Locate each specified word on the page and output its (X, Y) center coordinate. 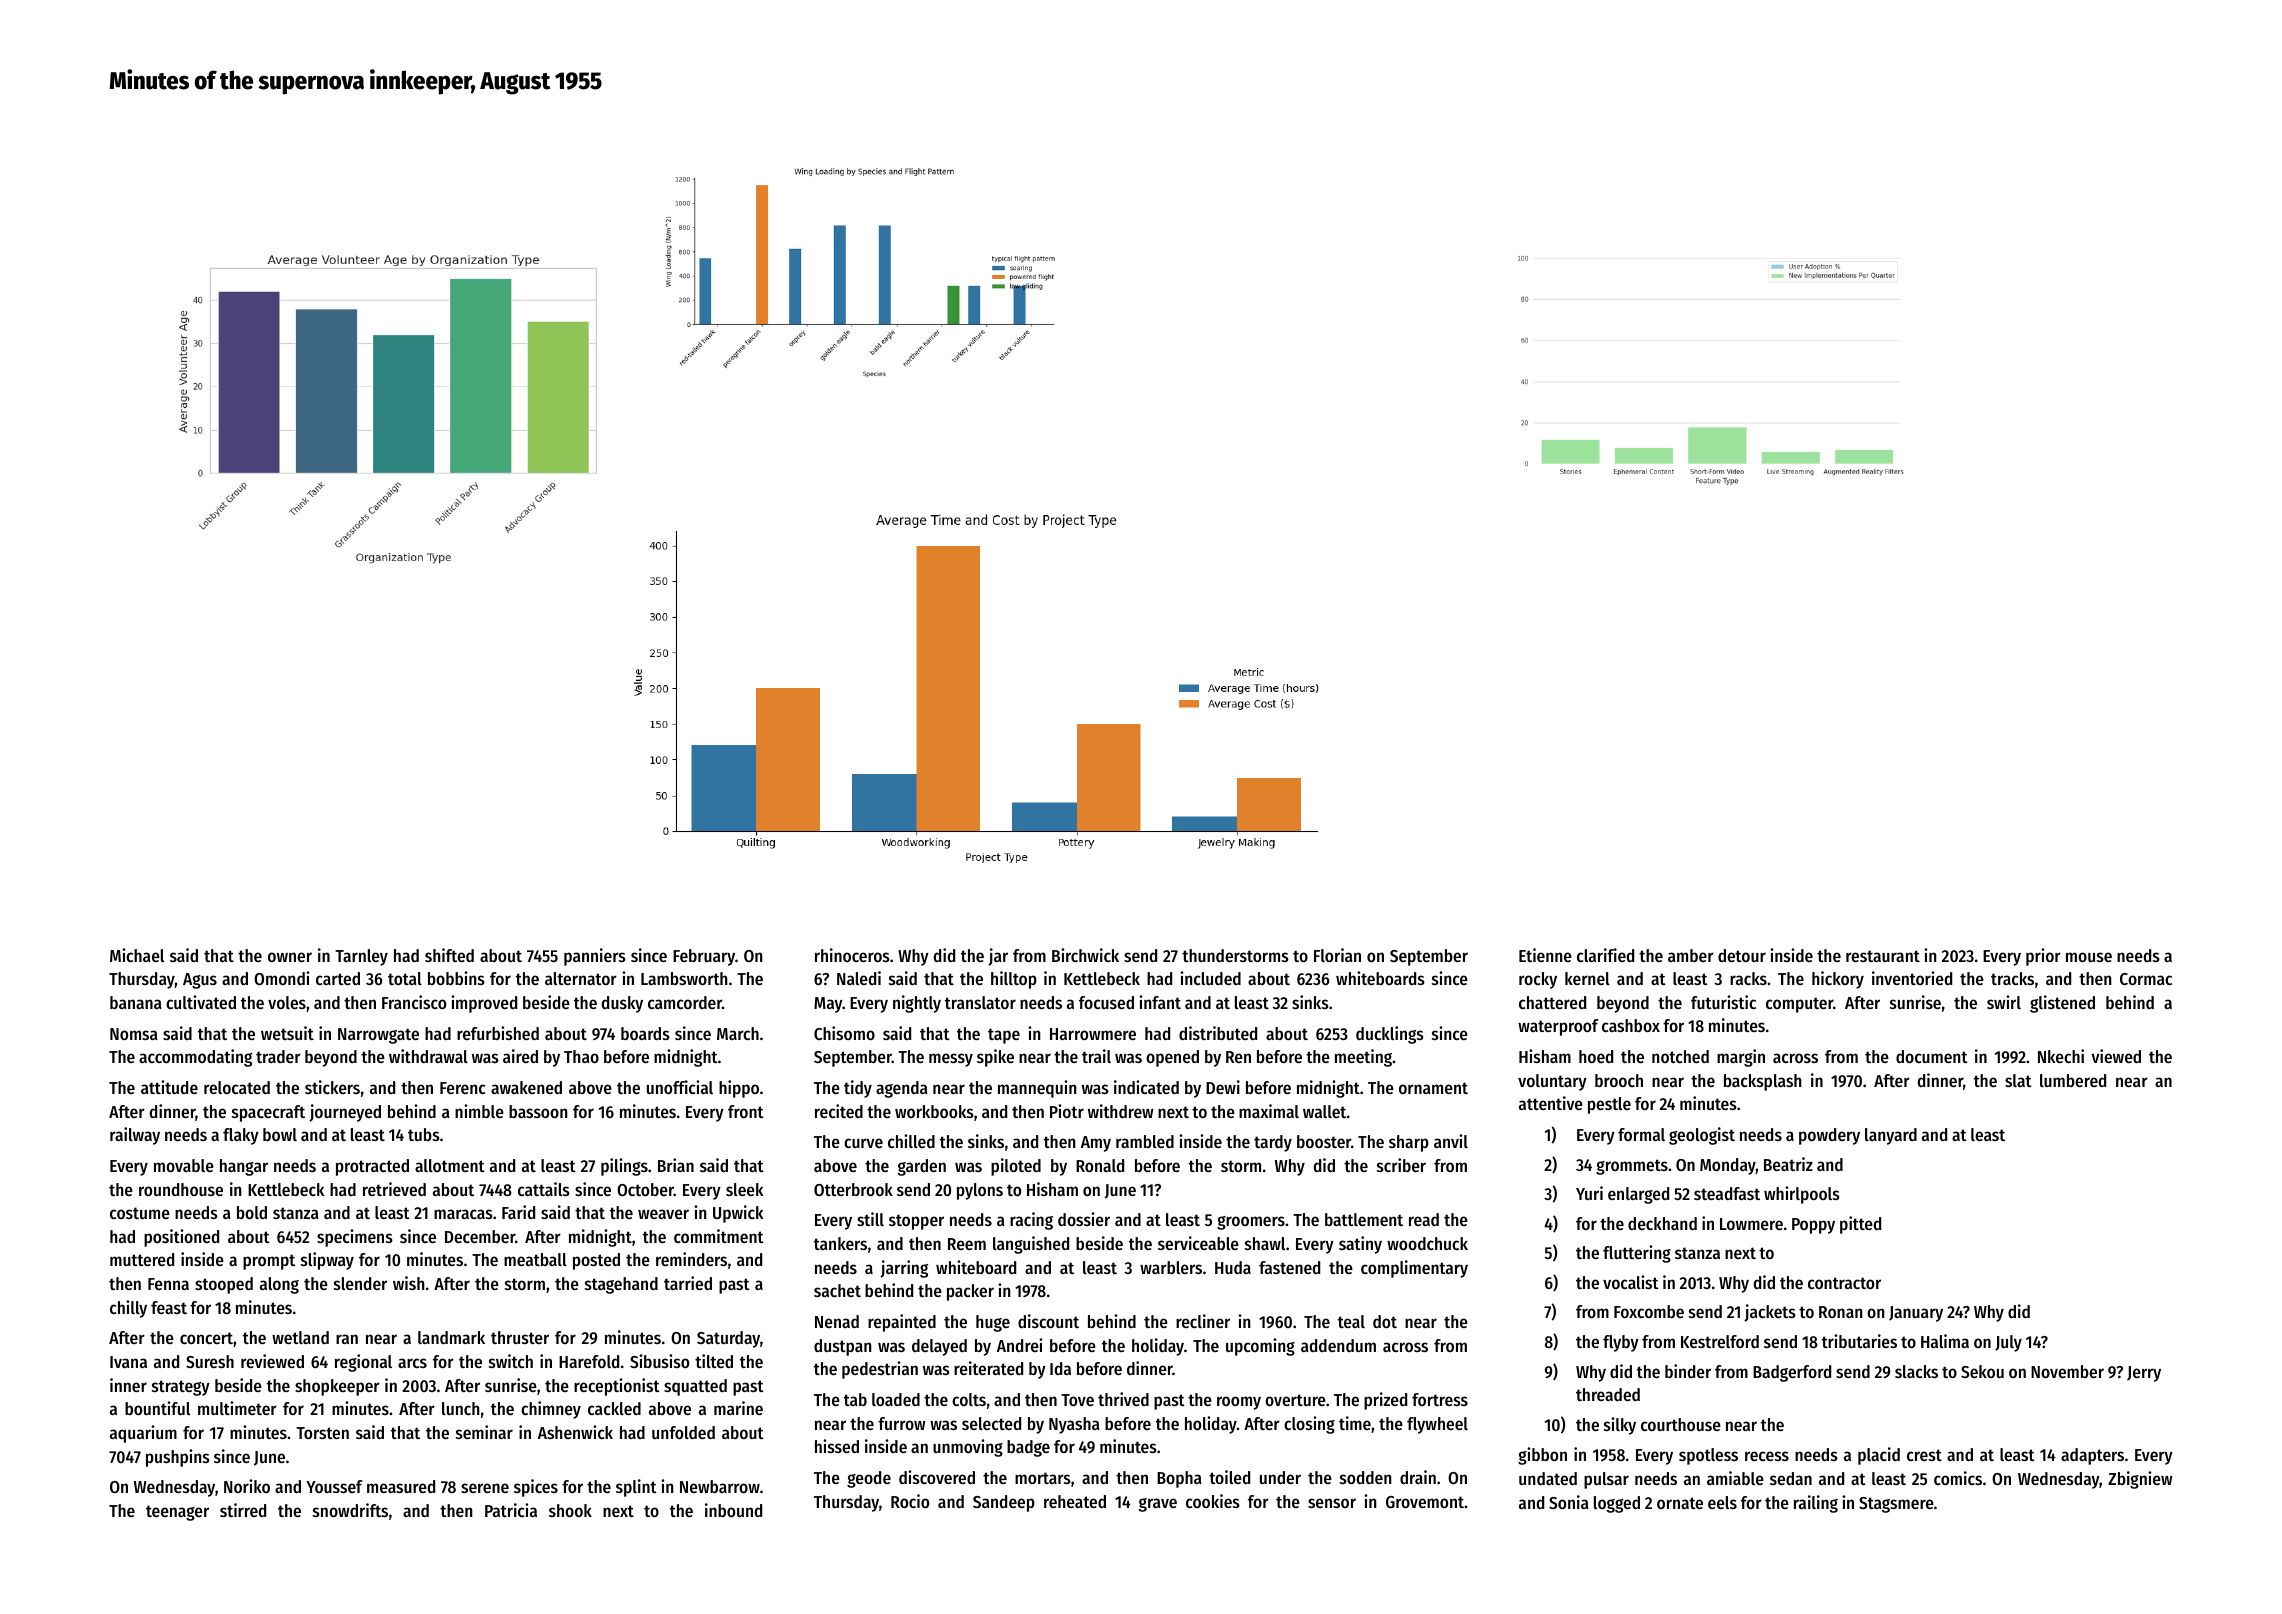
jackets (1770, 1313)
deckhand (1662, 1223)
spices (536, 1488)
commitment (719, 1236)
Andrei (1020, 1345)
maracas (463, 1214)
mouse (2089, 957)
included (1210, 978)
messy (951, 1060)
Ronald (1100, 1165)
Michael (137, 955)
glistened (2062, 1004)
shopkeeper (337, 1387)
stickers (332, 1087)
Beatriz (1788, 1164)
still (870, 1219)
